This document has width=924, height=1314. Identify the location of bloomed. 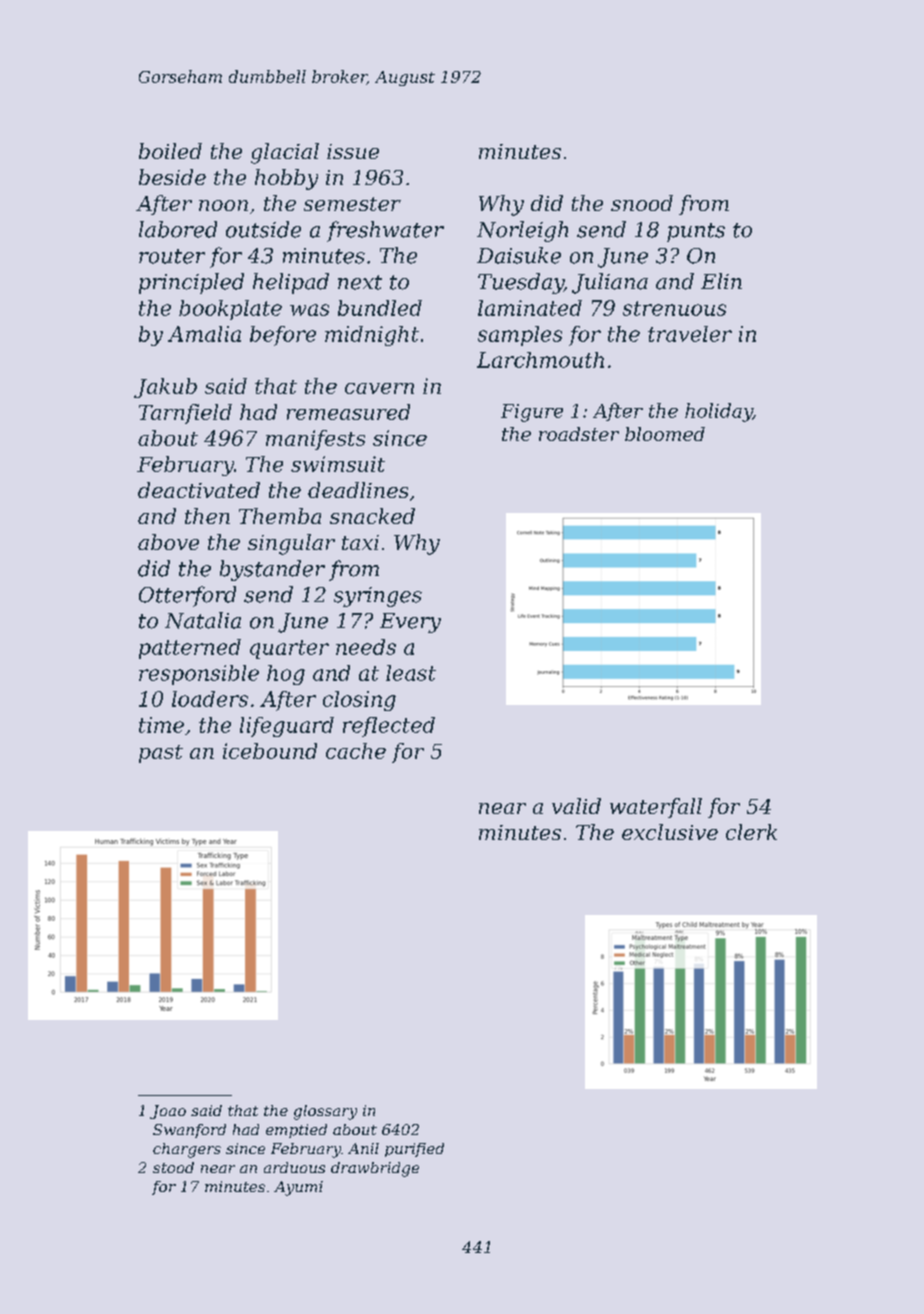
(665, 434).
